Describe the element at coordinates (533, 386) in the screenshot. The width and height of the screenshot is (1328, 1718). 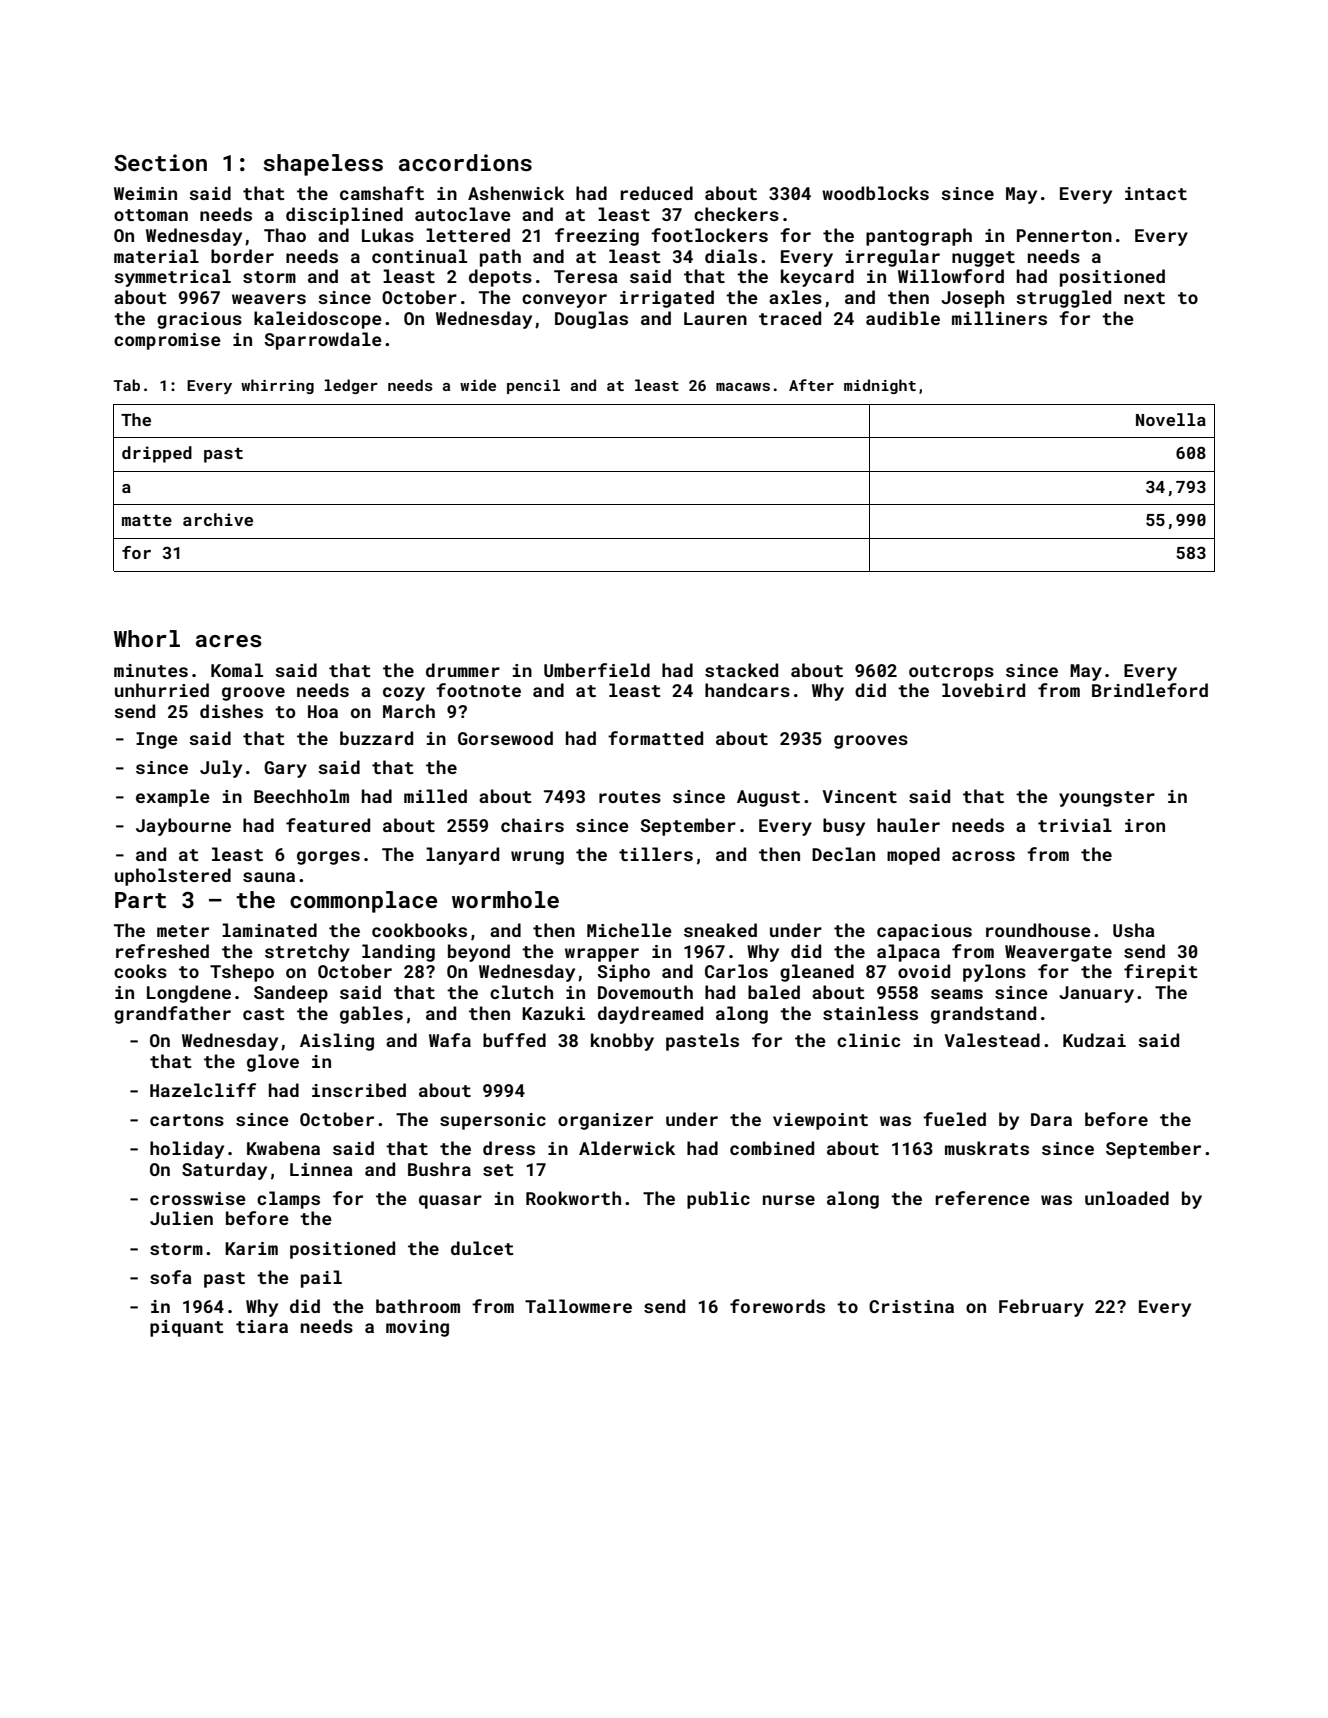
I see `pencil` at that location.
